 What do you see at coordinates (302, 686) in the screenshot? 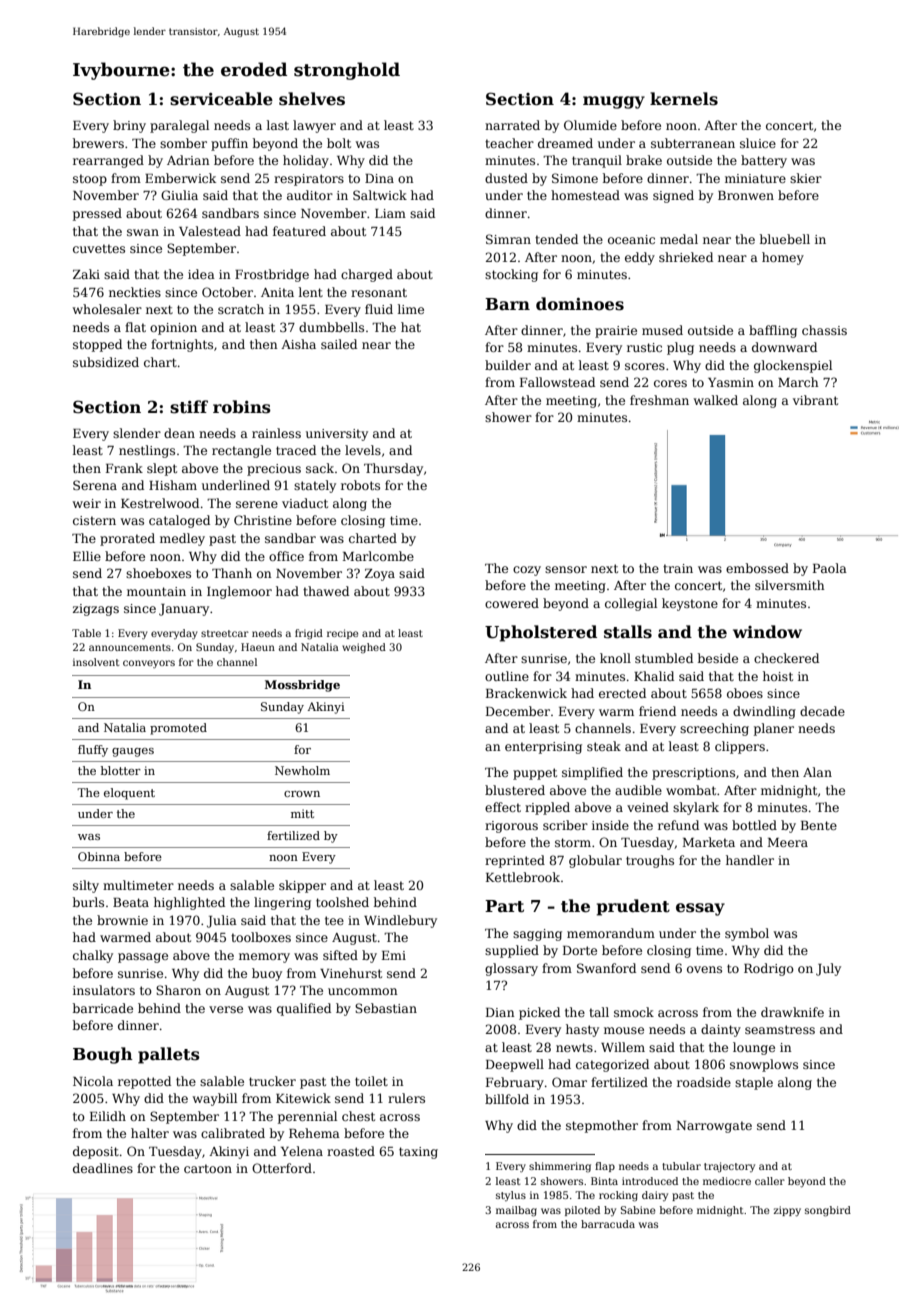
I see `Mossbridge` at bounding box center [302, 686].
